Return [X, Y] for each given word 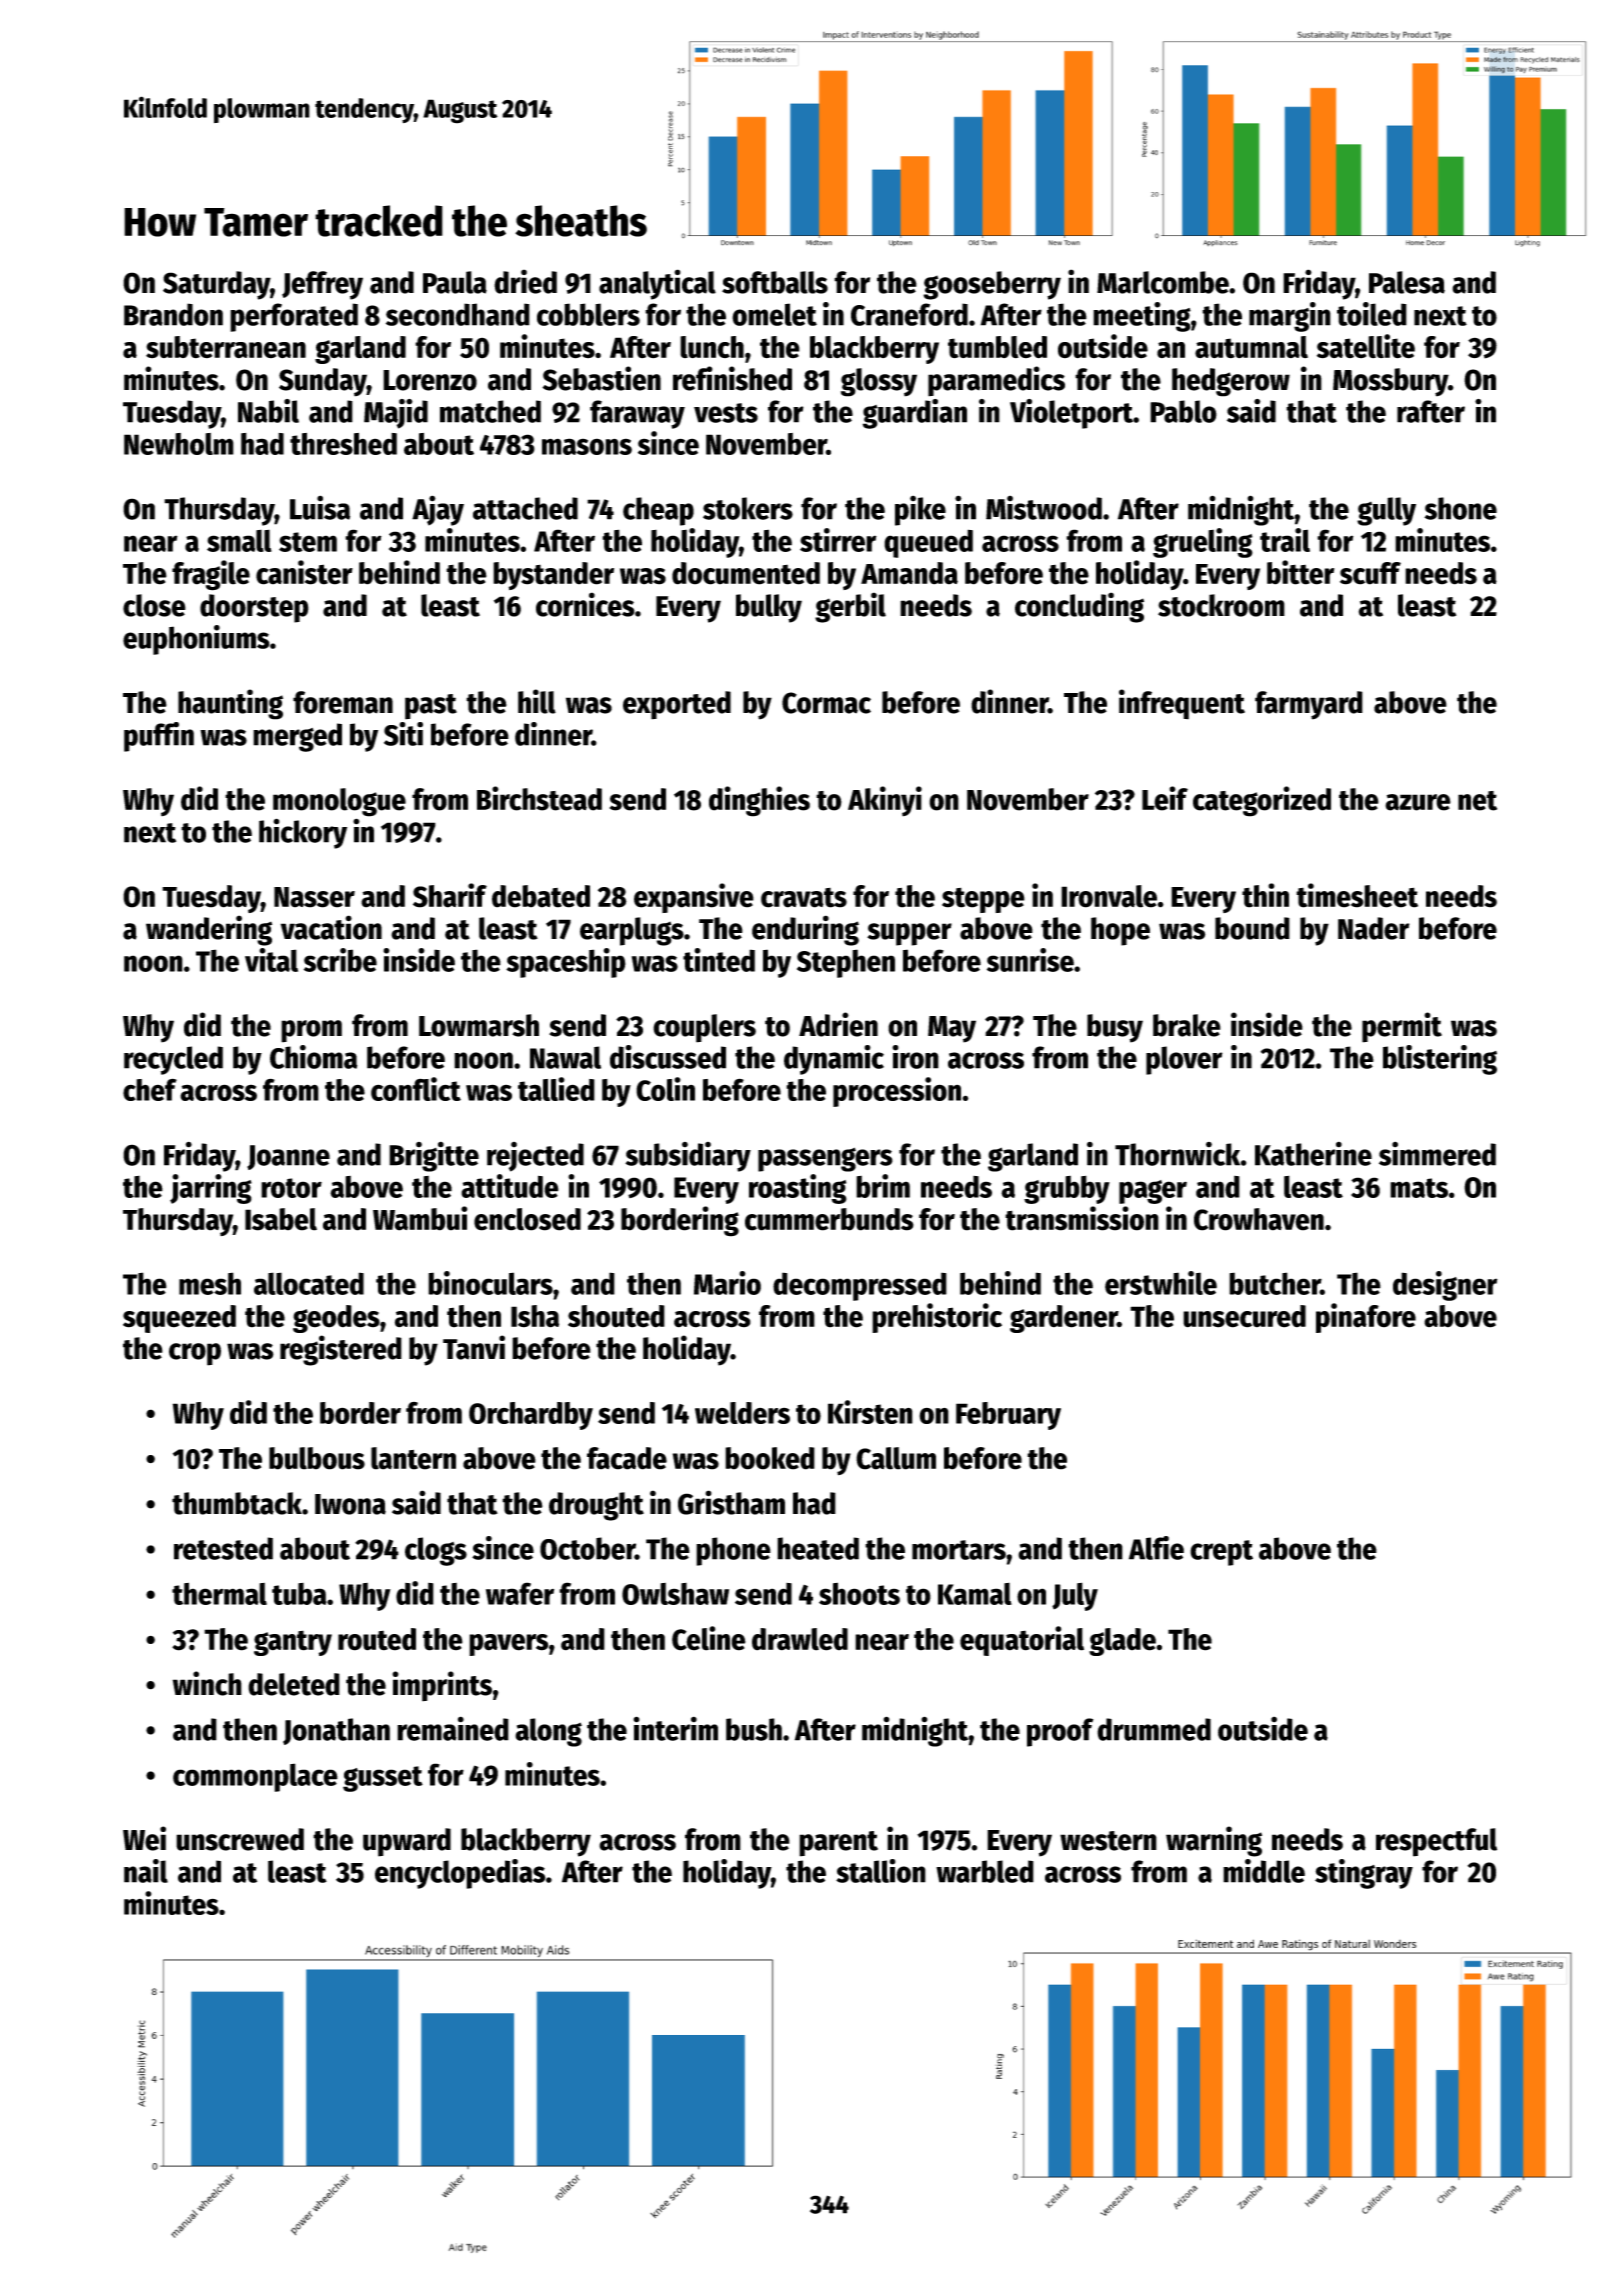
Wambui [420, 1218]
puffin [159, 737]
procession [897, 1092]
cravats [804, 897]
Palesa [1407, 282]
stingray [1364, 1874]
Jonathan [336, 1731]
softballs [775, 282]
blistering [1440, 1060]
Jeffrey [322, 285]
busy [1115, 1028]
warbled [985, 1871]
